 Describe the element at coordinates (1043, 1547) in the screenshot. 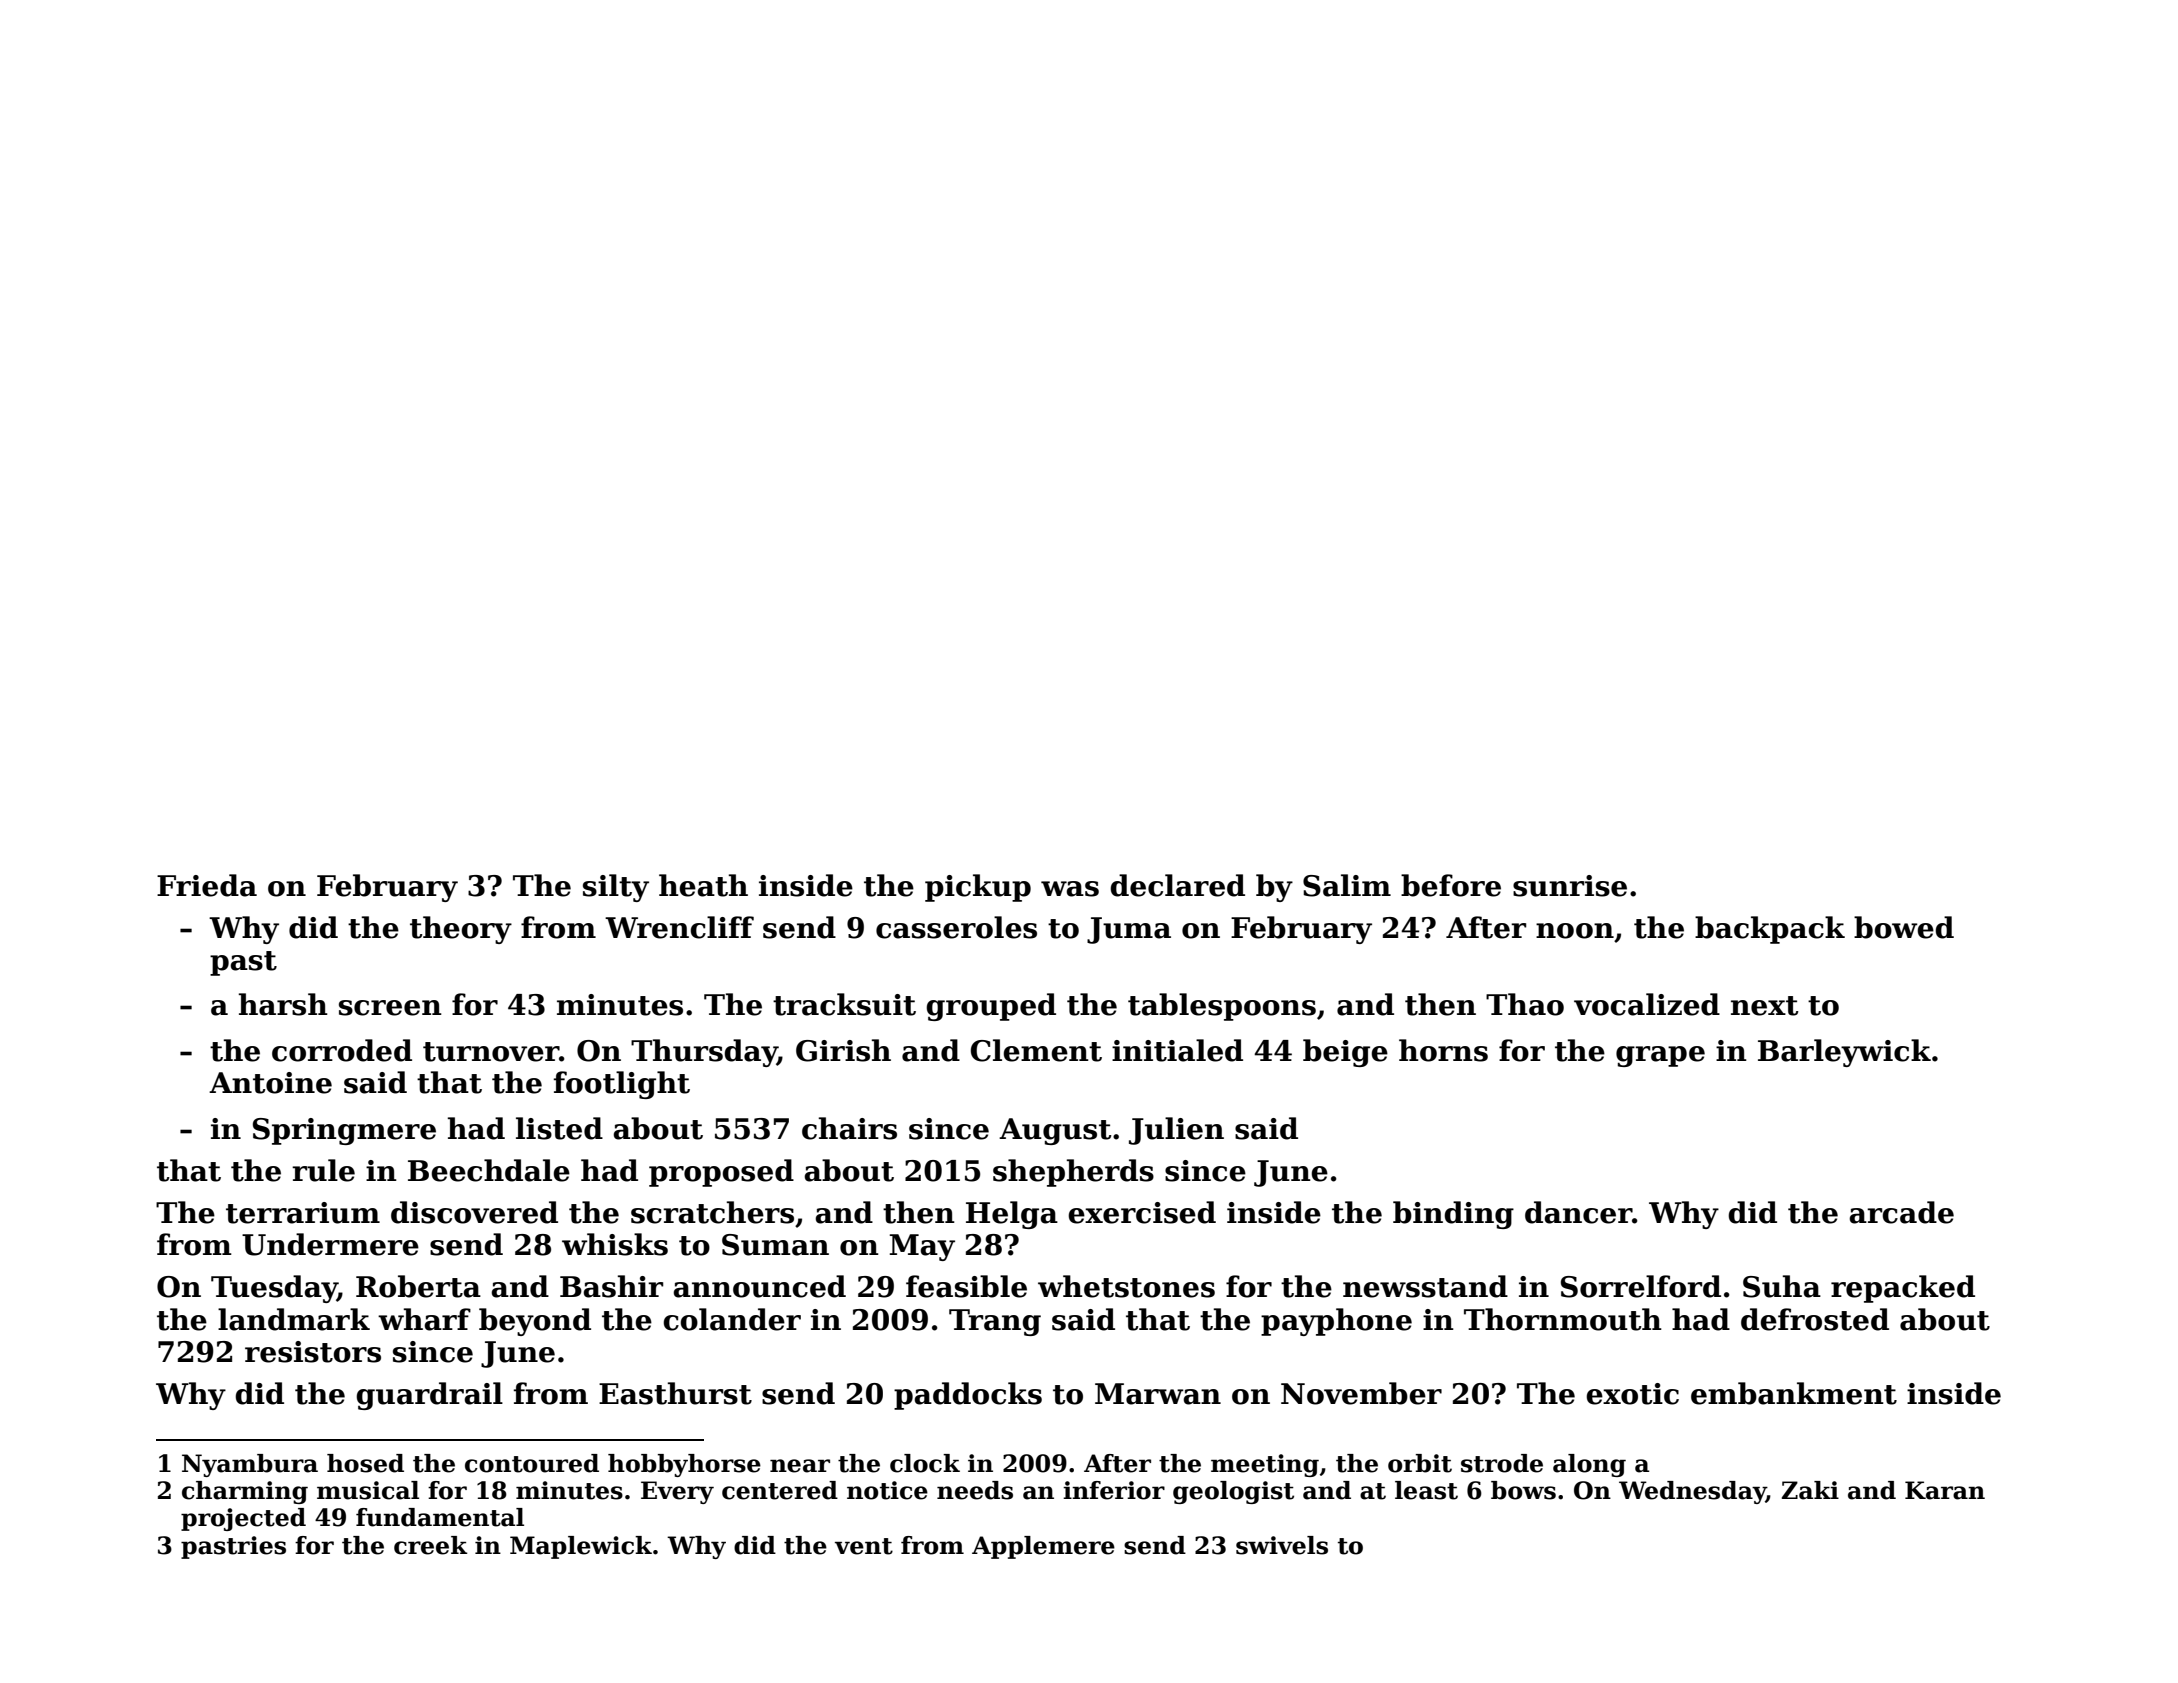

I see `Applemere` at that location.
